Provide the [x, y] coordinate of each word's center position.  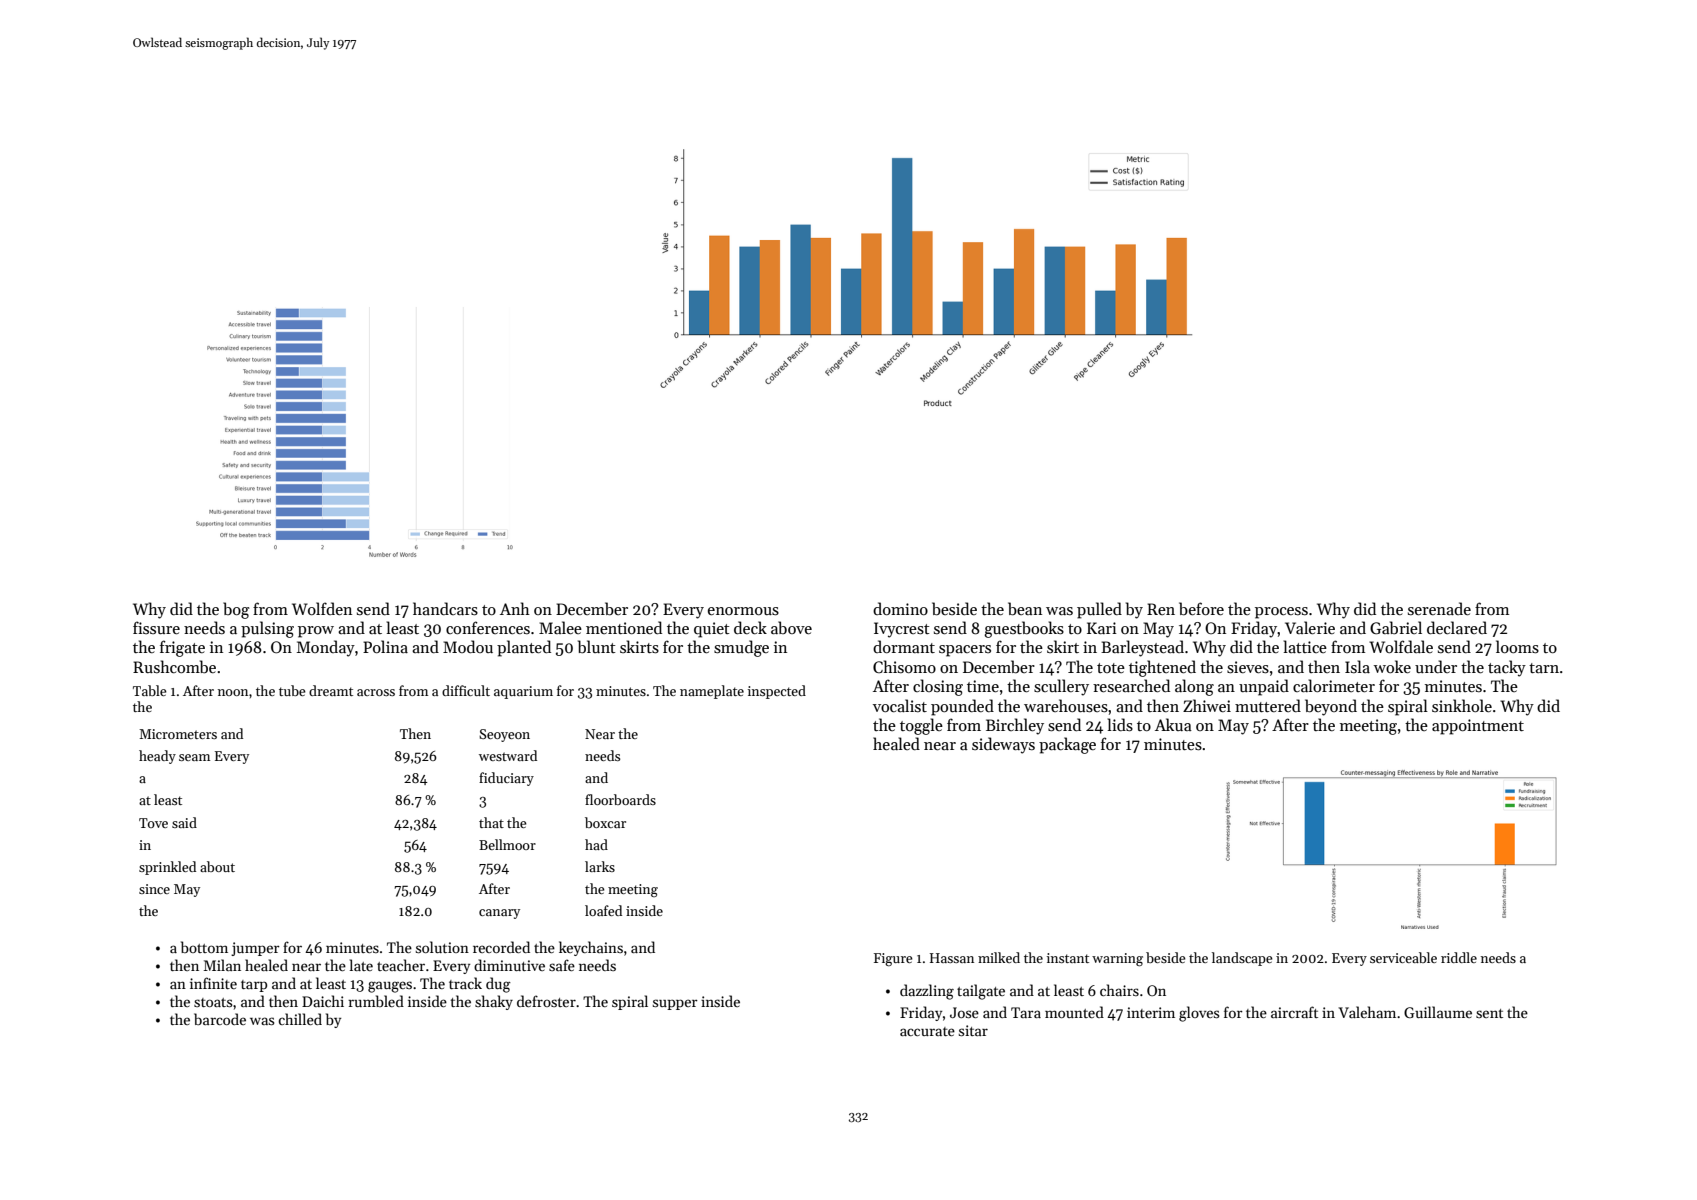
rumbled [376, 1001]
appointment [1478, 727]
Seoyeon [504, 735]
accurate [927, 1031]
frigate [182, 648]
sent [1489, 1013]
